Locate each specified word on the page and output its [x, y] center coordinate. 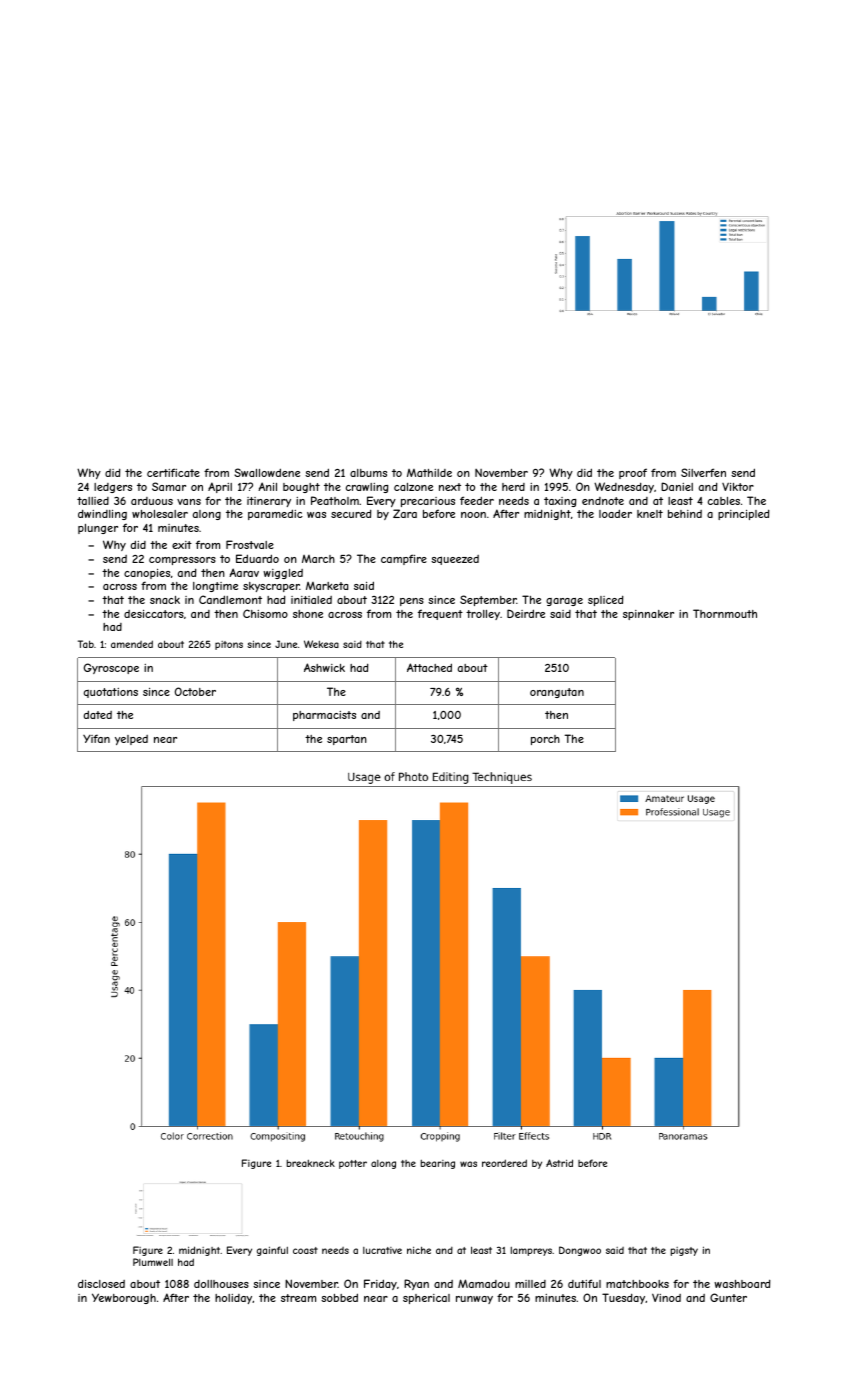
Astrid [559, 1163]
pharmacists [324, 716]
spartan [347, 740]
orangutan [557, 693]
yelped [131, 740]
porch [545, 740]
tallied [93, 501]
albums [368, 473]
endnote [603, 501]
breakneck [311, 1163]
